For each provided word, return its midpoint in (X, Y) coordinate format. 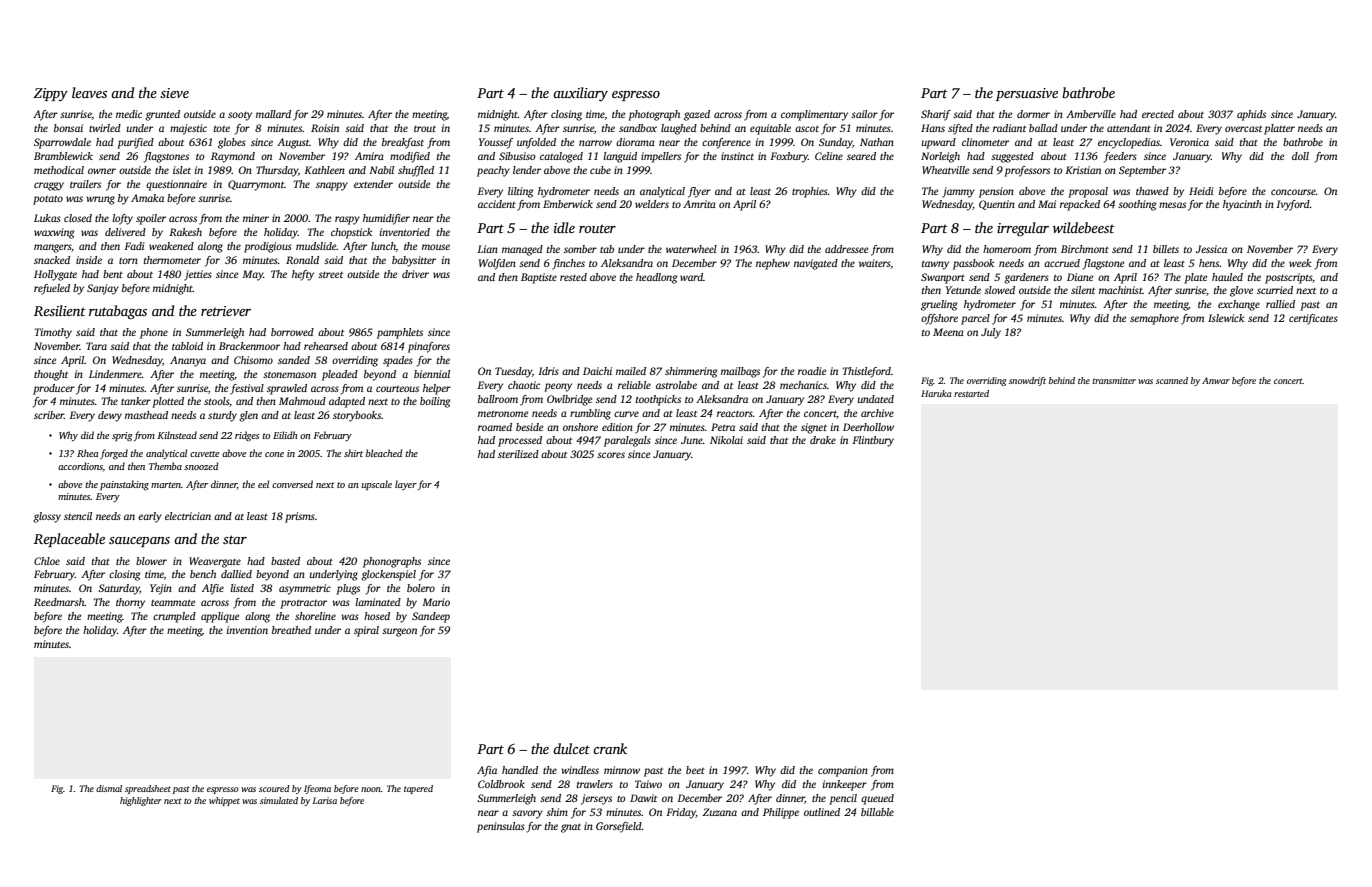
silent (1083, 290)
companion (843, 771)
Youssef (496, 143)
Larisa (325, 800)
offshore (939, 319)
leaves (89, 92)
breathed (291, 630)
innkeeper (845, 785)
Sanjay (103, 289)
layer (406, 485)
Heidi (1201, 191)
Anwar (1216, 380)
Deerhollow (868, 427)
